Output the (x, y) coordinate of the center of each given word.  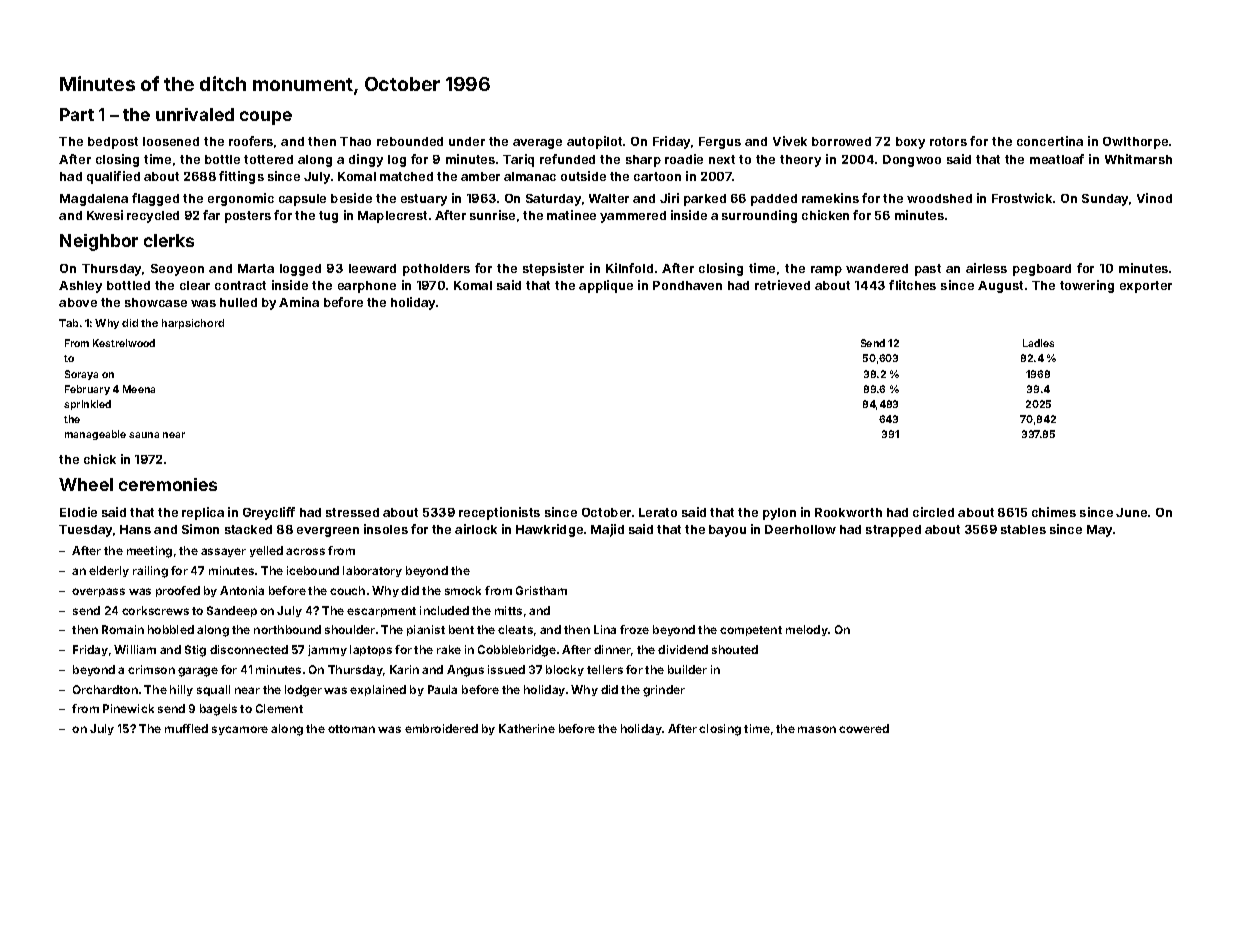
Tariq (518, 160)
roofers (251, 141)
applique (606, 286)
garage (198, 672)
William (135, 649)
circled (933, 512)
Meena (139, 389)
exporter (1146, 287)
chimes (1054, 512)
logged (300, 270)
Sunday (1105, 200)
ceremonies (168, 484)
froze (634, 629)
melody (807, 630)
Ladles (1038, 343)
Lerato (658, 512)
